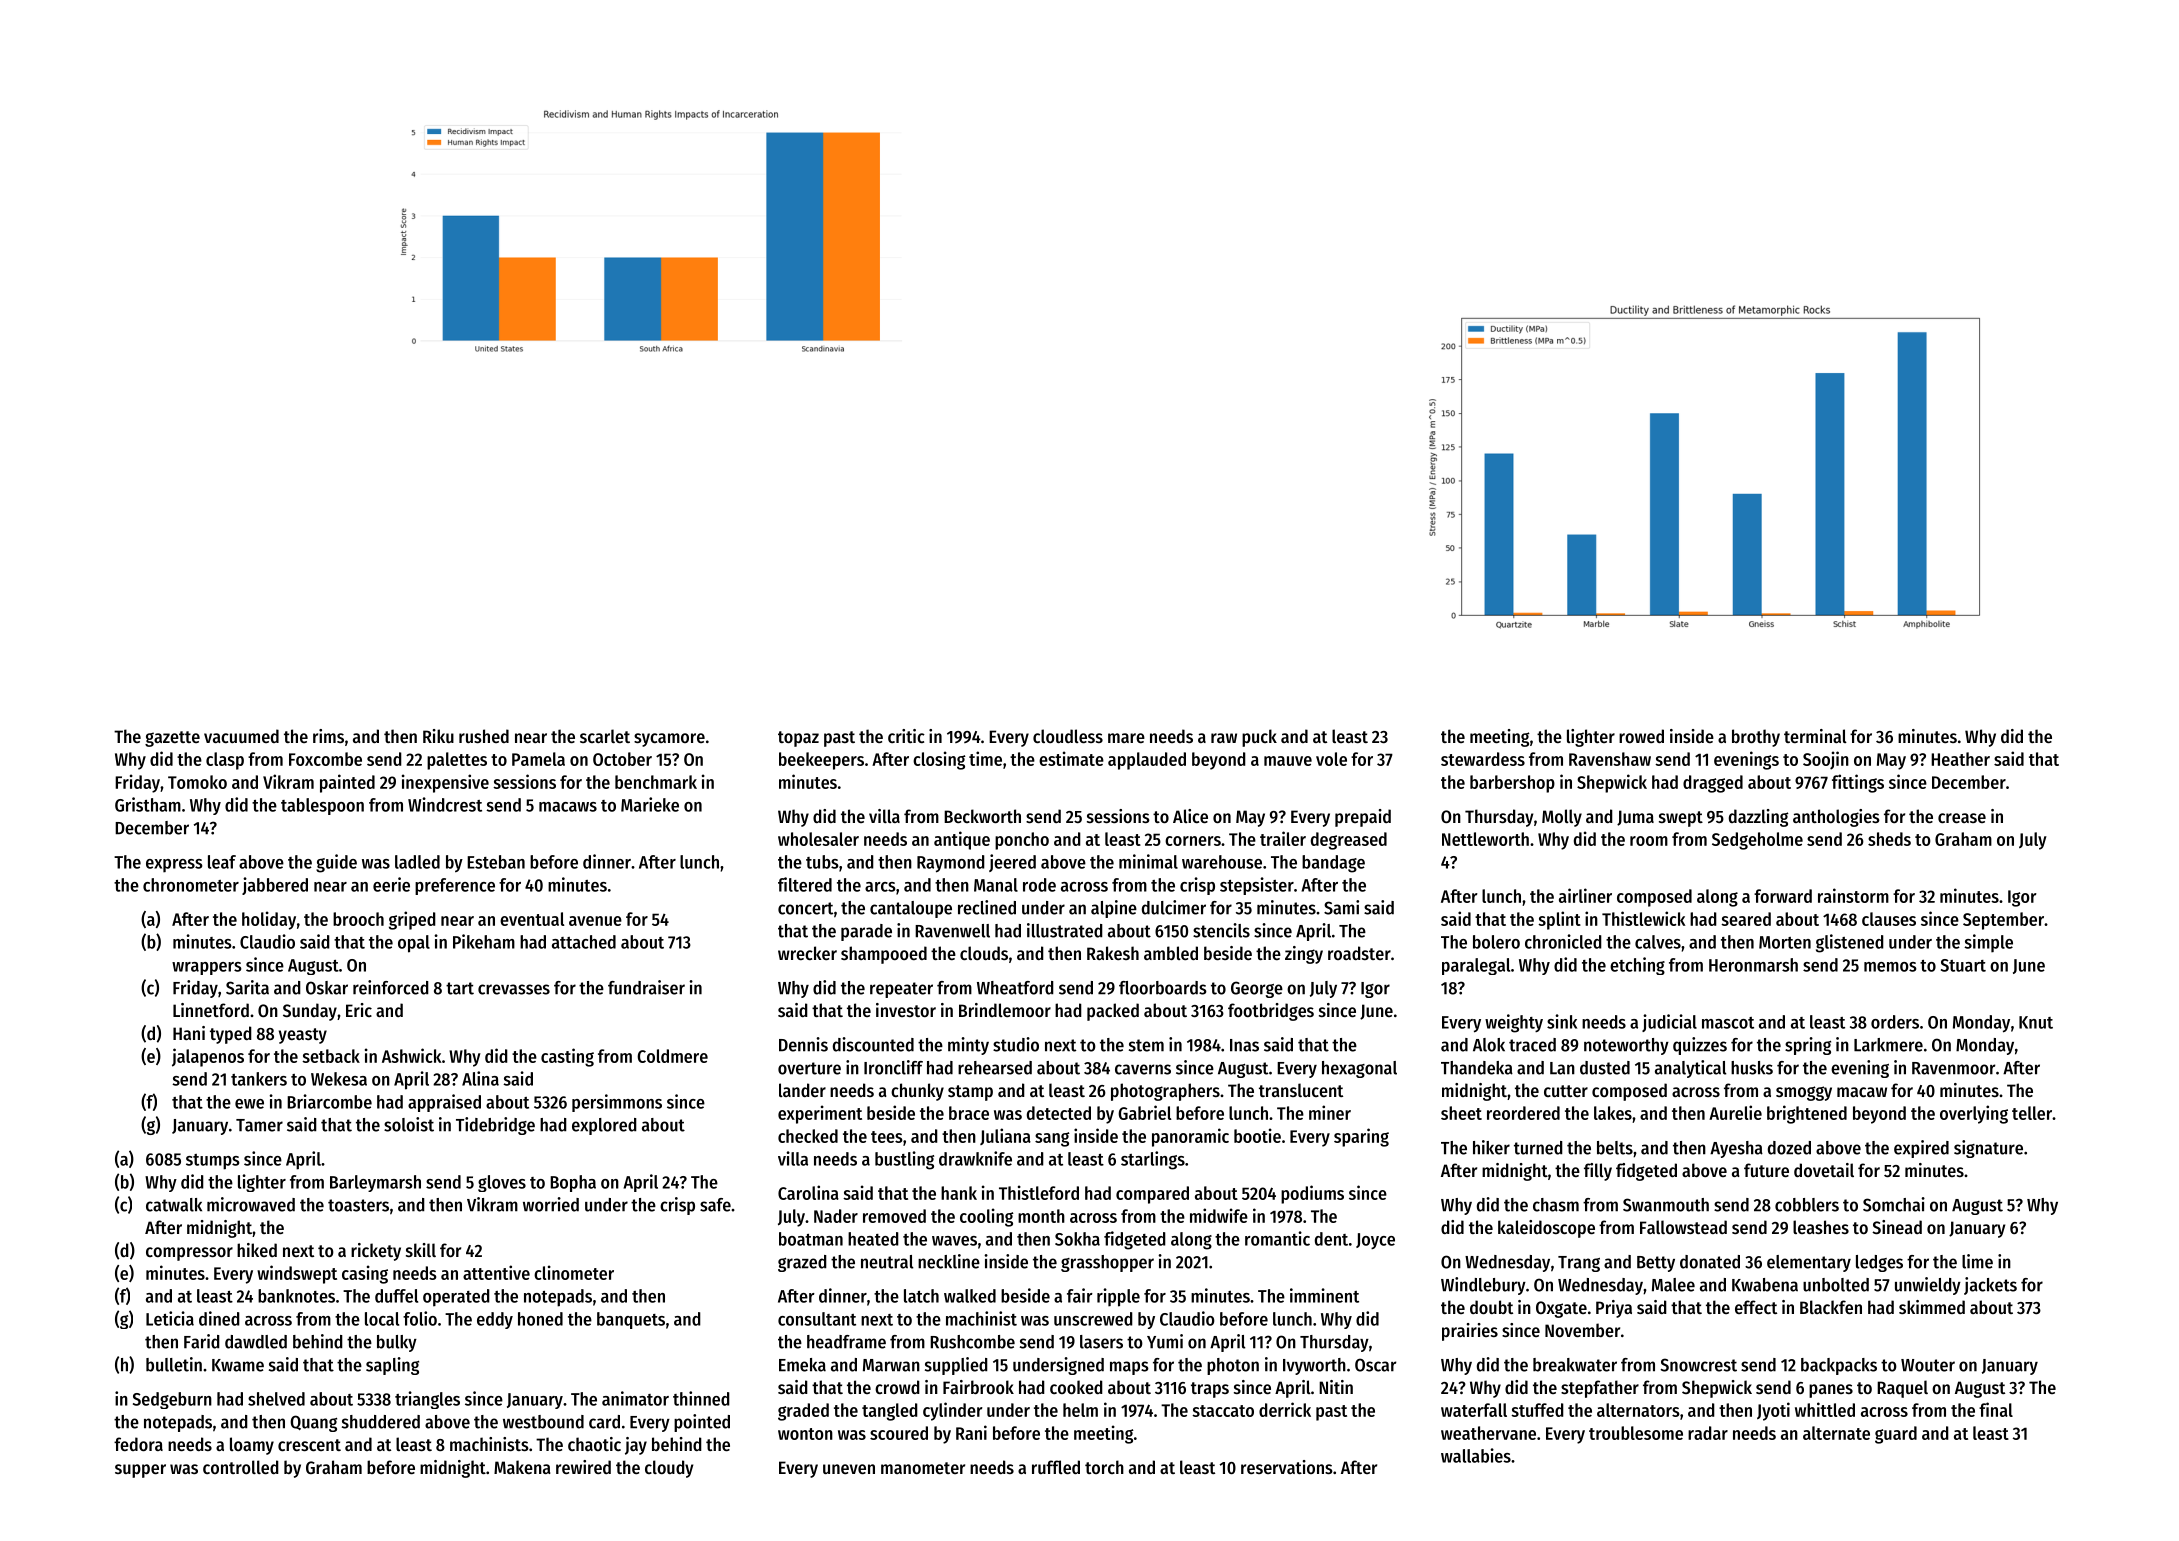  What do you see at coordinates (807, 953) in the screenshot?
I see `wrecker` at bounding box center [807, 953].
